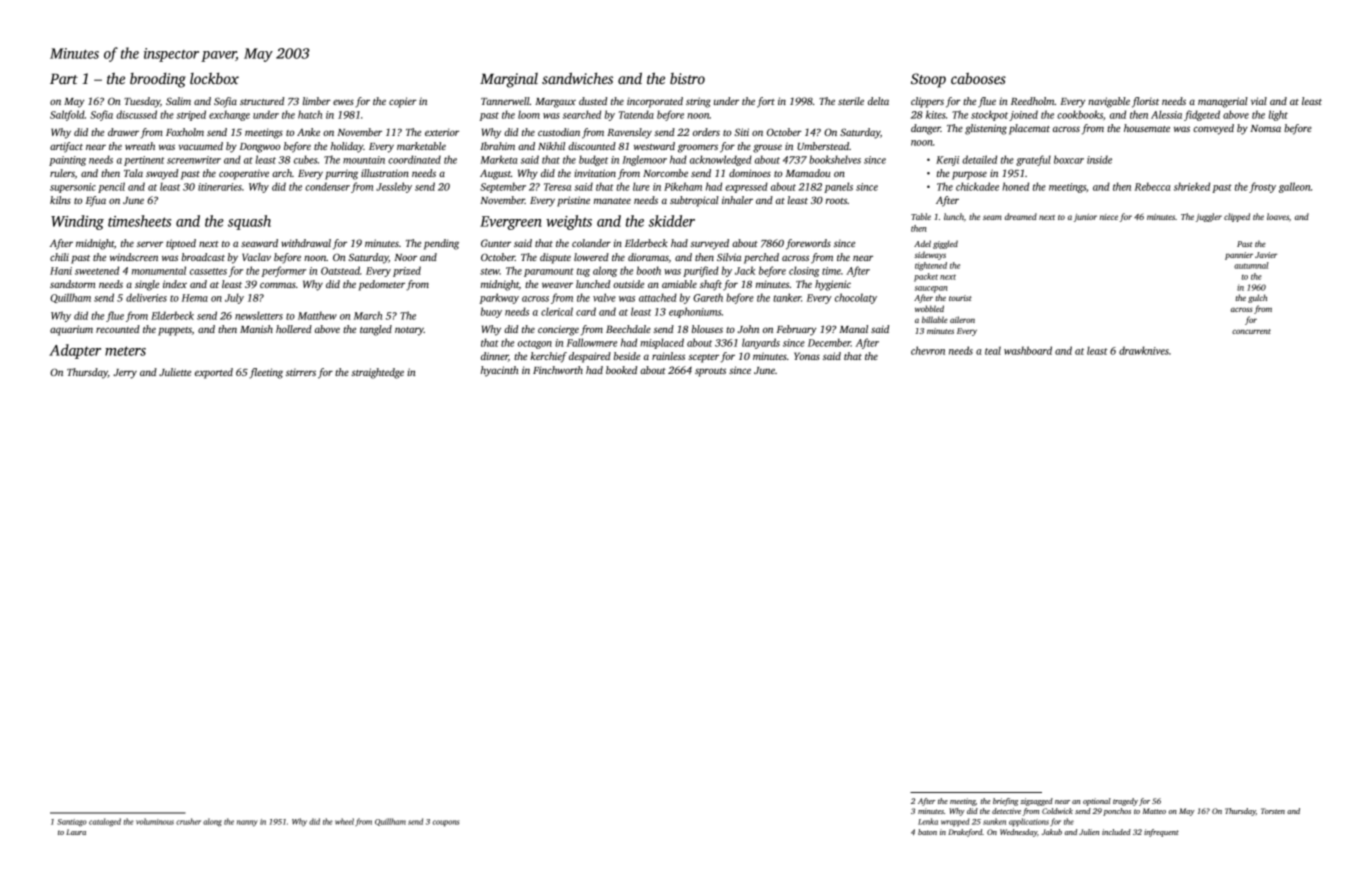 The height and width of the screenshot is (887, 1372). I want to click on exported, so click(214, 373).
